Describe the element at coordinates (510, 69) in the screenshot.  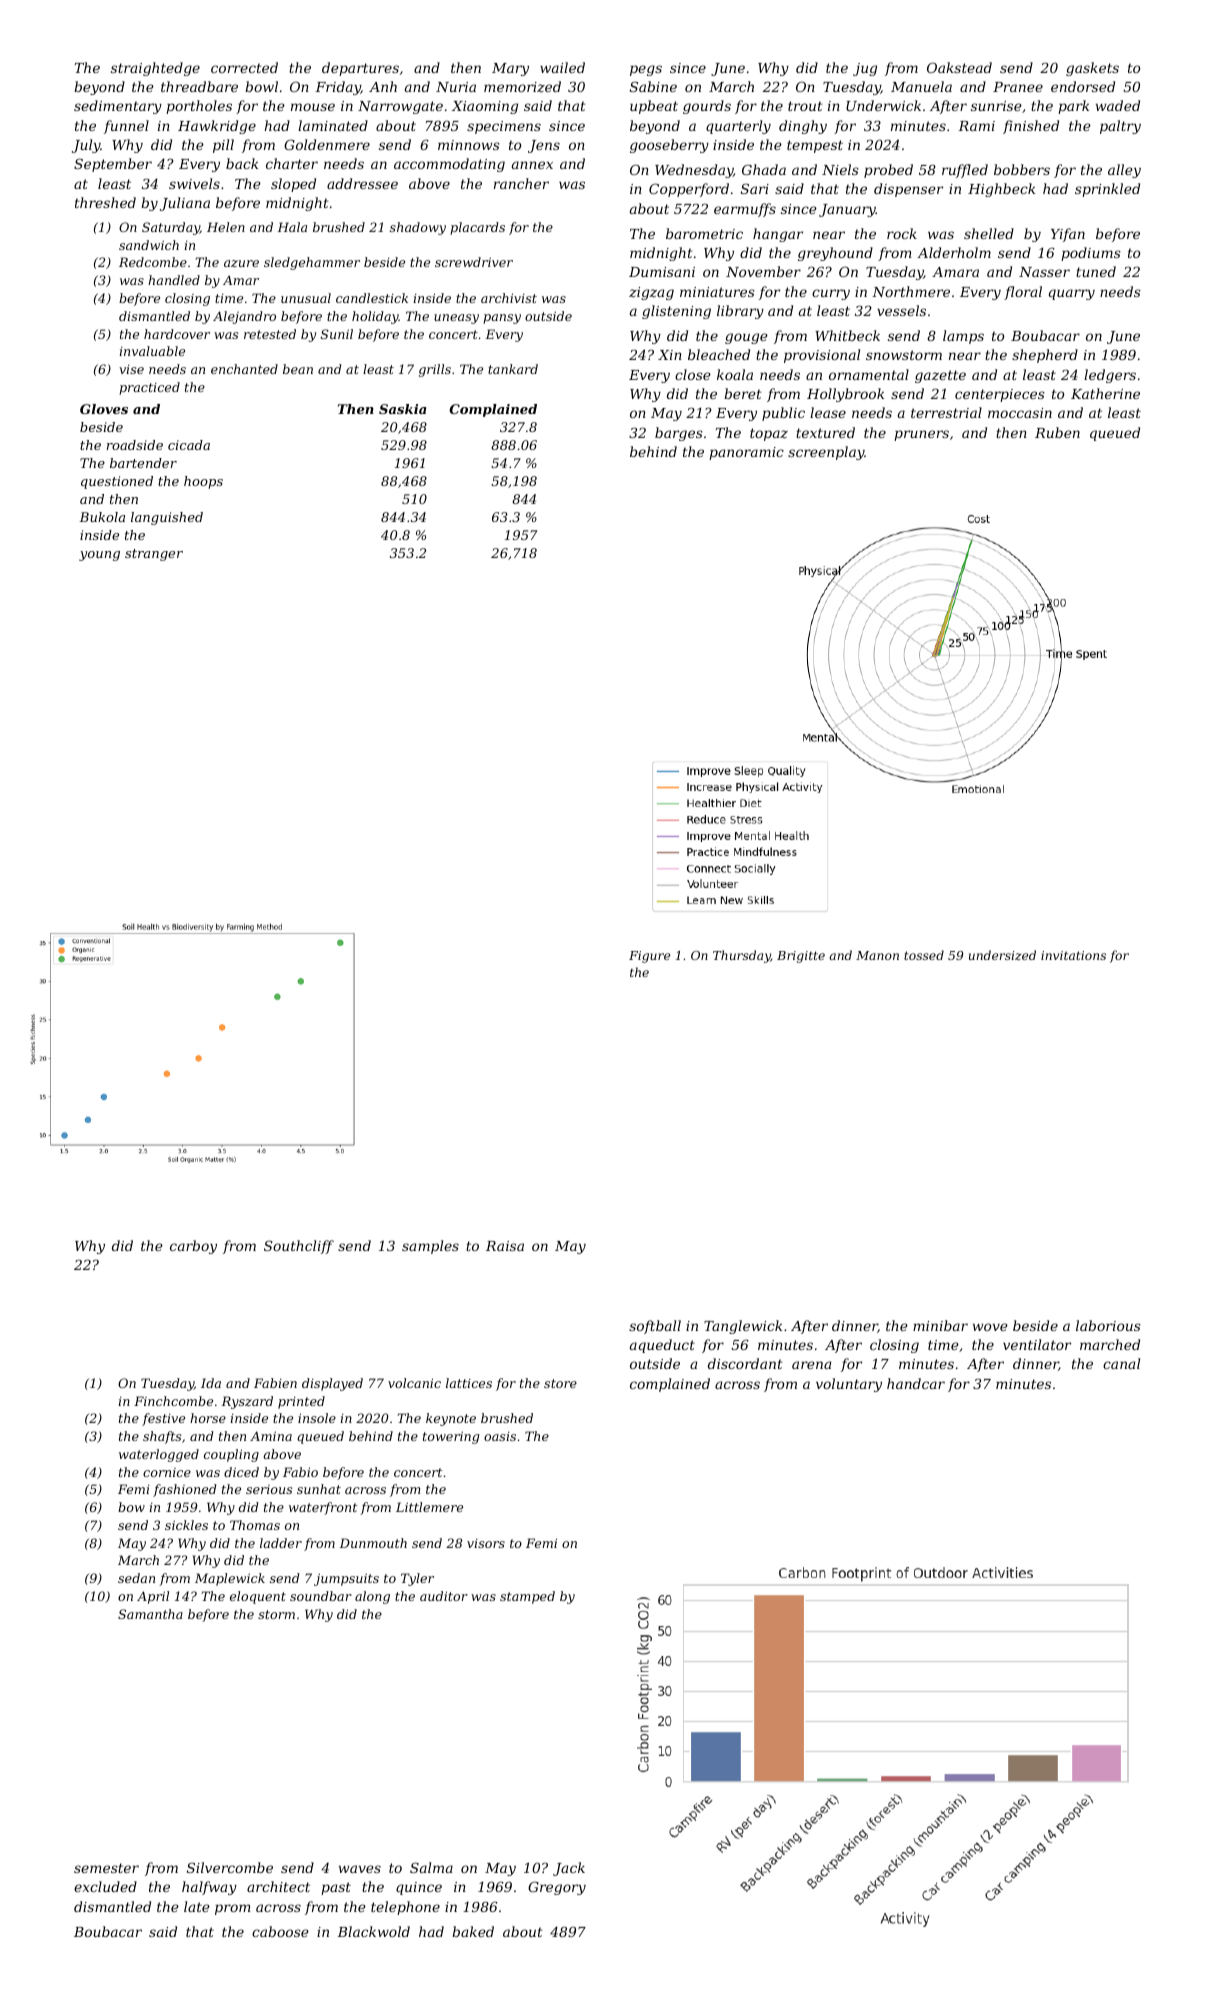
I see `Mary` at that location.
